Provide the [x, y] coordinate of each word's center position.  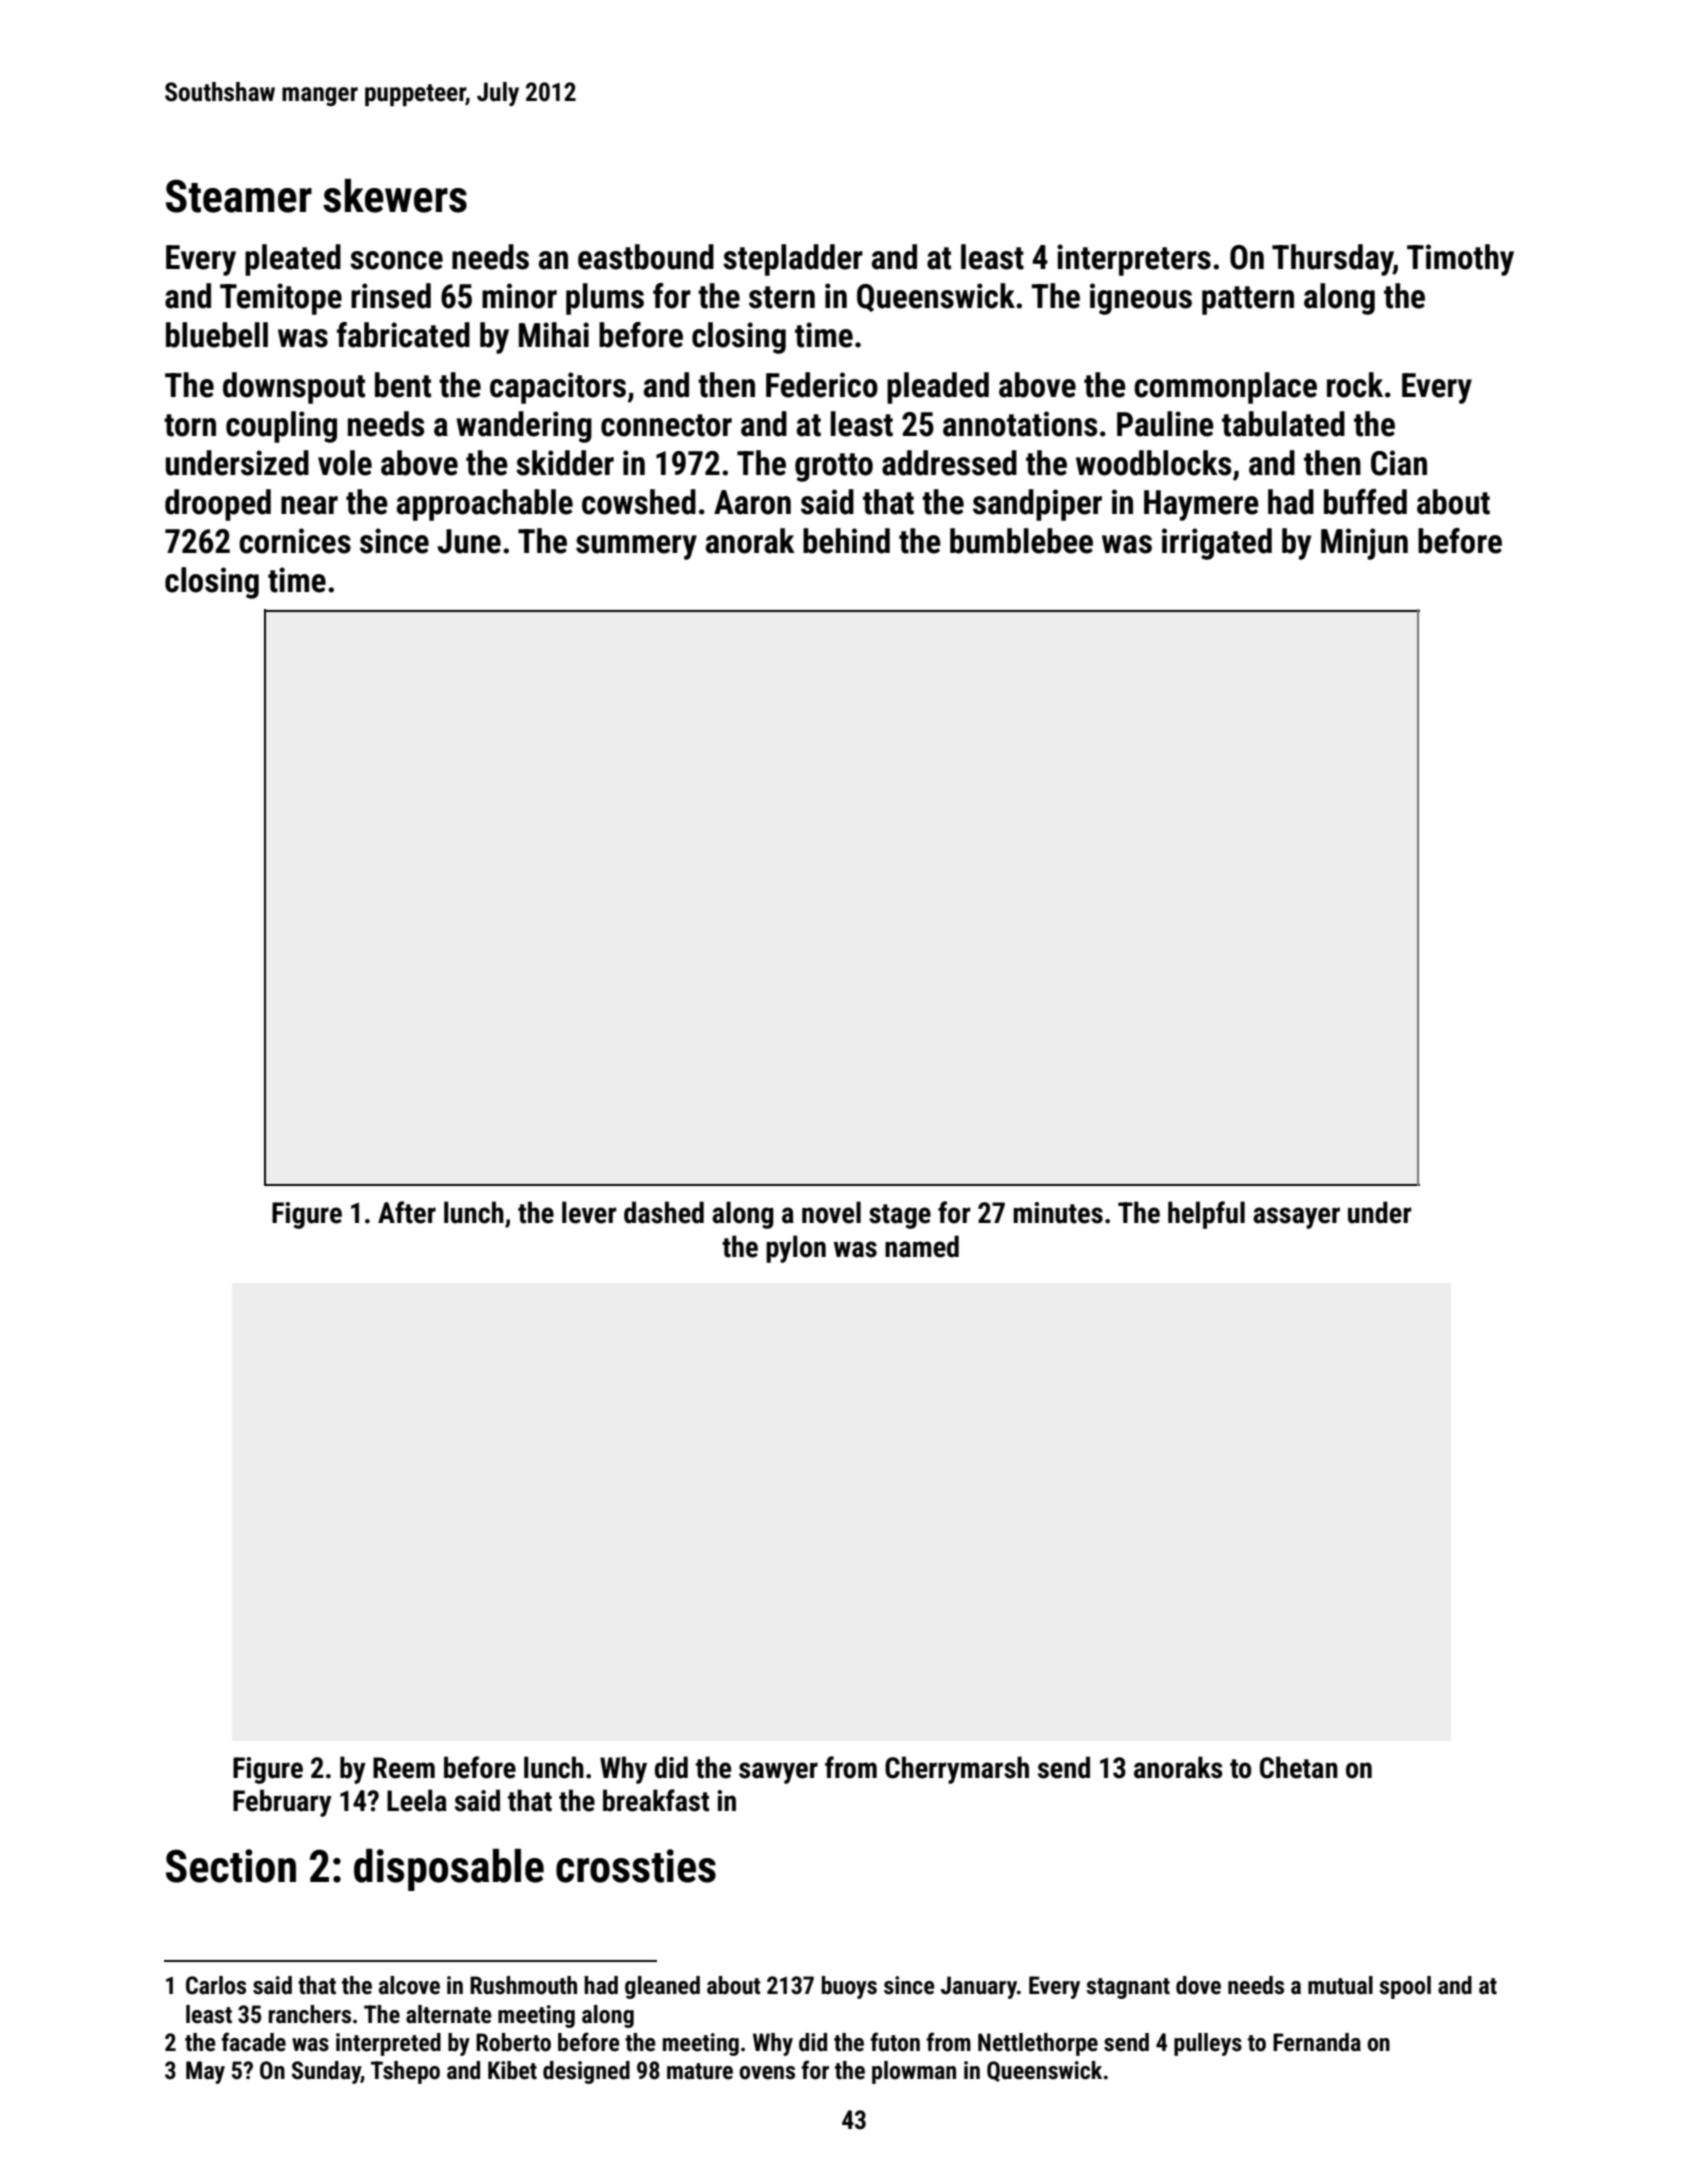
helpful [1206, 1215]
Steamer [239, 196]
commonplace [1225, 388]
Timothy [1460, 260]
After [407, 1212]
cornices [295, 541]
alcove [409, 1985]
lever [589, 1212]
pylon [796, 1249]
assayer [1296, 1218]
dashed [664, 1212]
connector [666, 425]
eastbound [646, 257]
